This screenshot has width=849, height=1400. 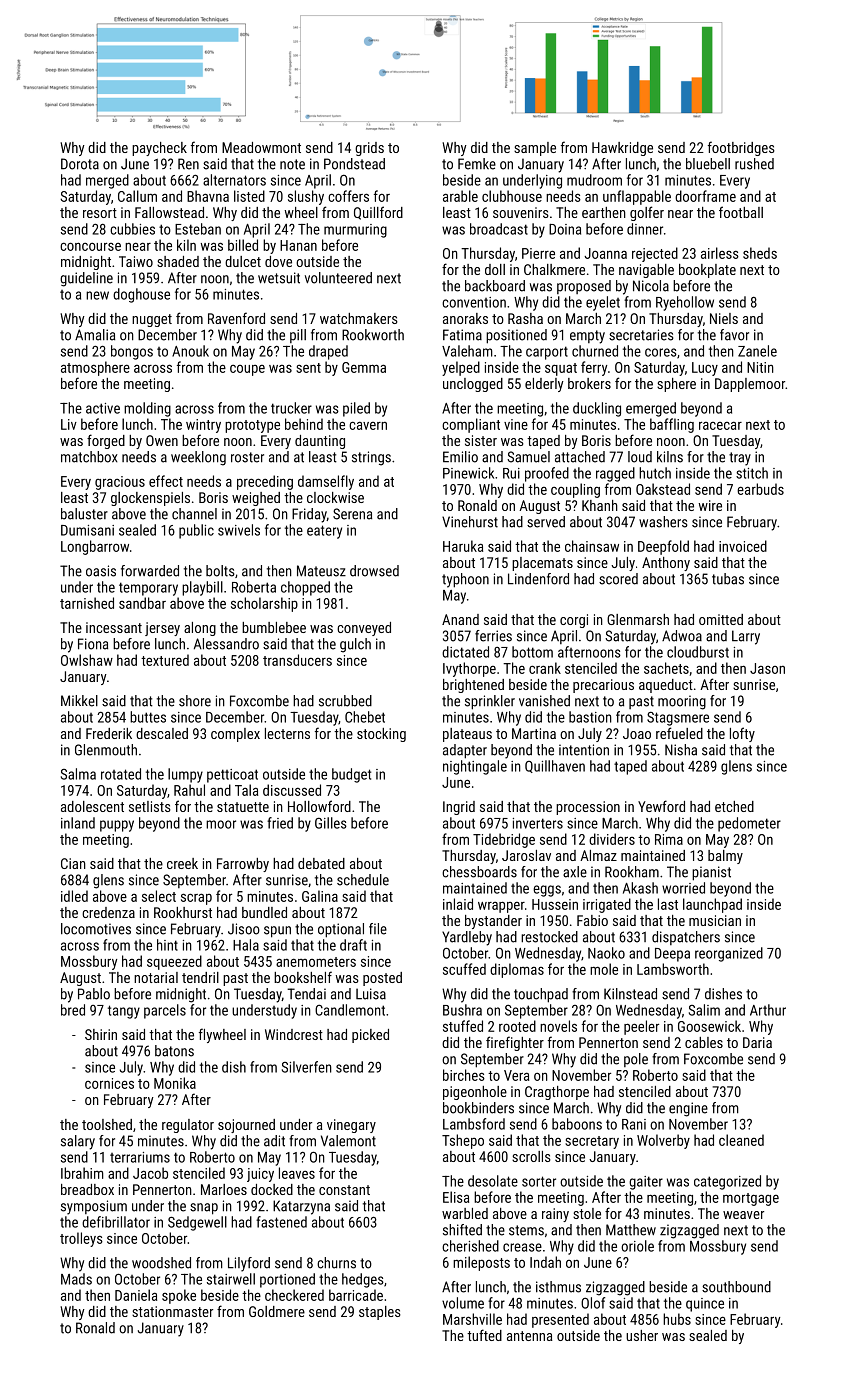 What do you see at coordinates (705, 196) in the screenshot?
I see `doorframe` at bounding box center [705, 196].
